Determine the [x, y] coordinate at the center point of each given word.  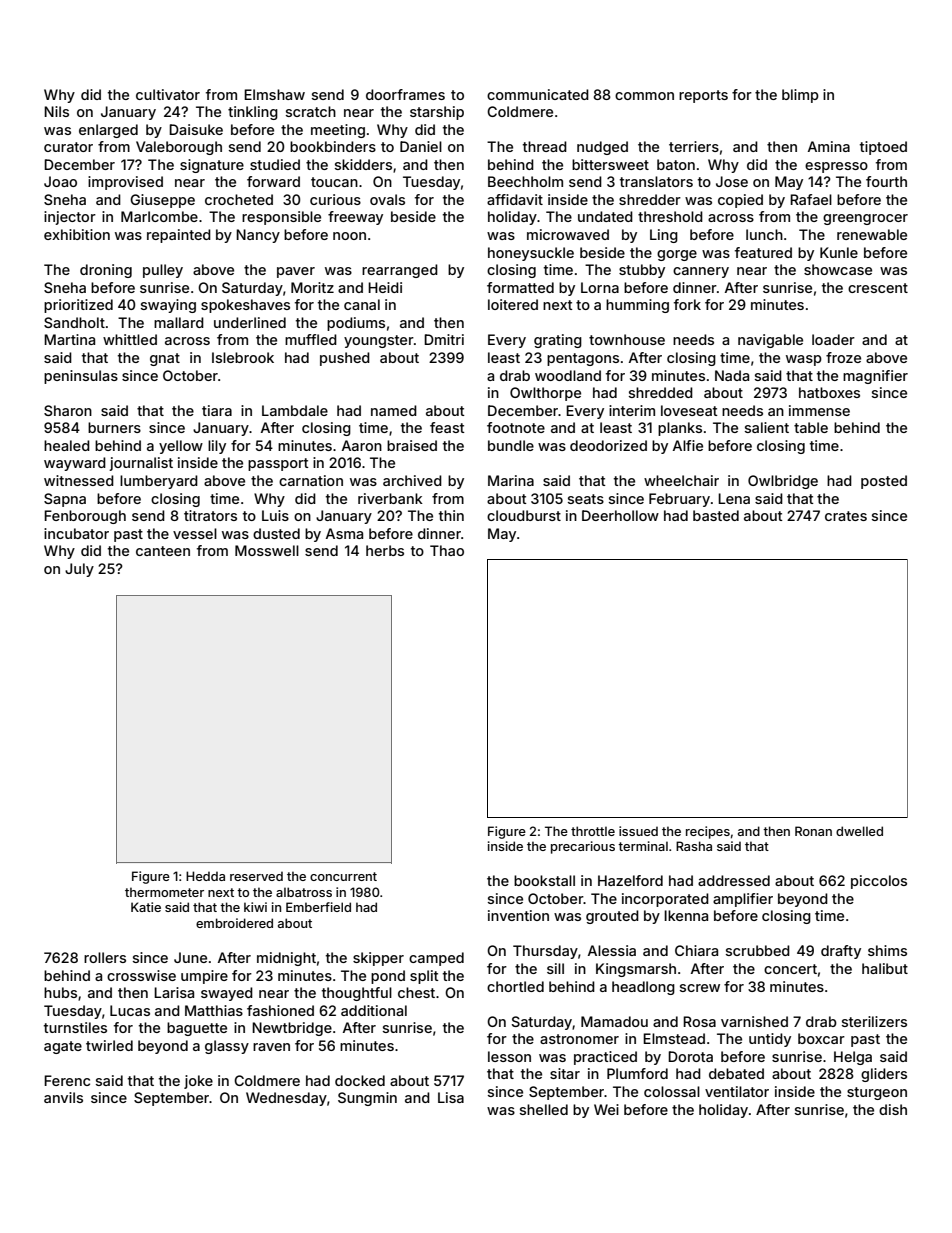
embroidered [234, 923]
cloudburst [524, 515]
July [79, 570]
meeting [338, 131]
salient [767, 427]
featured [763, 252]
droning [106, 271]
